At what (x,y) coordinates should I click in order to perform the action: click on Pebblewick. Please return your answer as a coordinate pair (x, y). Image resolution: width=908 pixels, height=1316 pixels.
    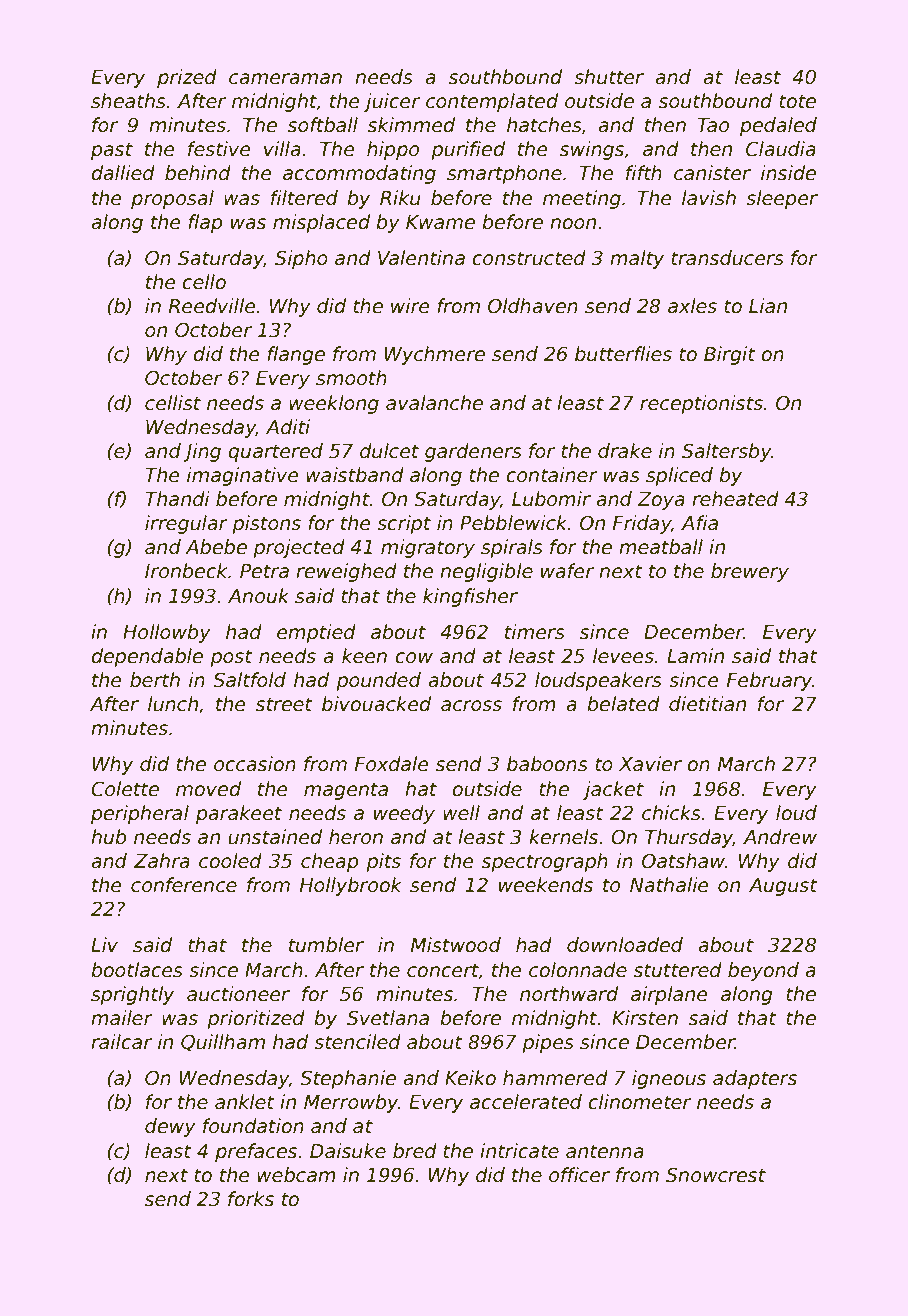
    Looking at the image, I should click on (513, 523).
